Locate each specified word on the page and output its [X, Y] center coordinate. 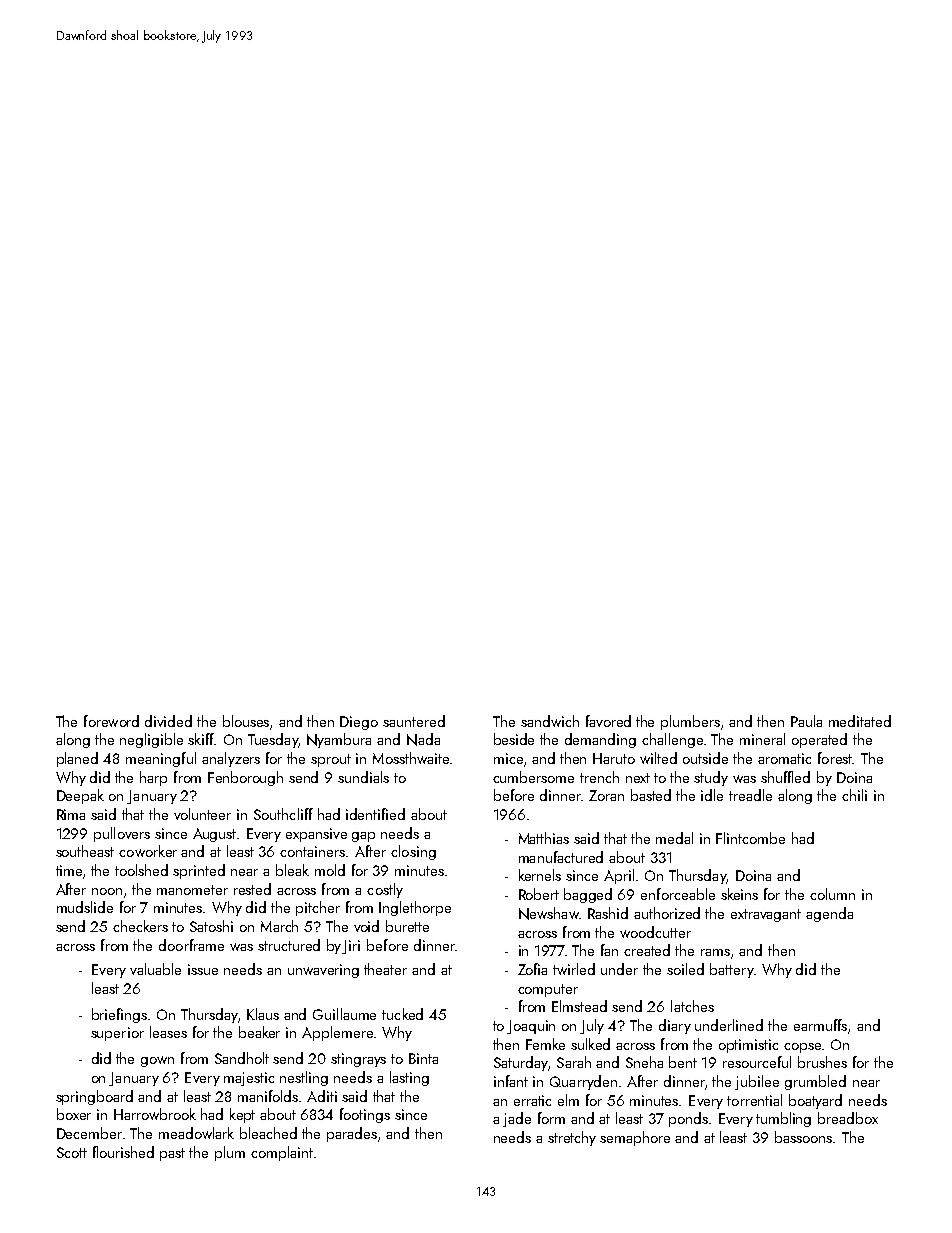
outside [705, 758]
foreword [111, 721]
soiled [685, 969]
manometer [192, 890]
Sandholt [242, 1058]
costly [385, 890]
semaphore [635, 1138]
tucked [402, 1014]
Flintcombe [750, 838]
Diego [359, 723]
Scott [72, 1152]
